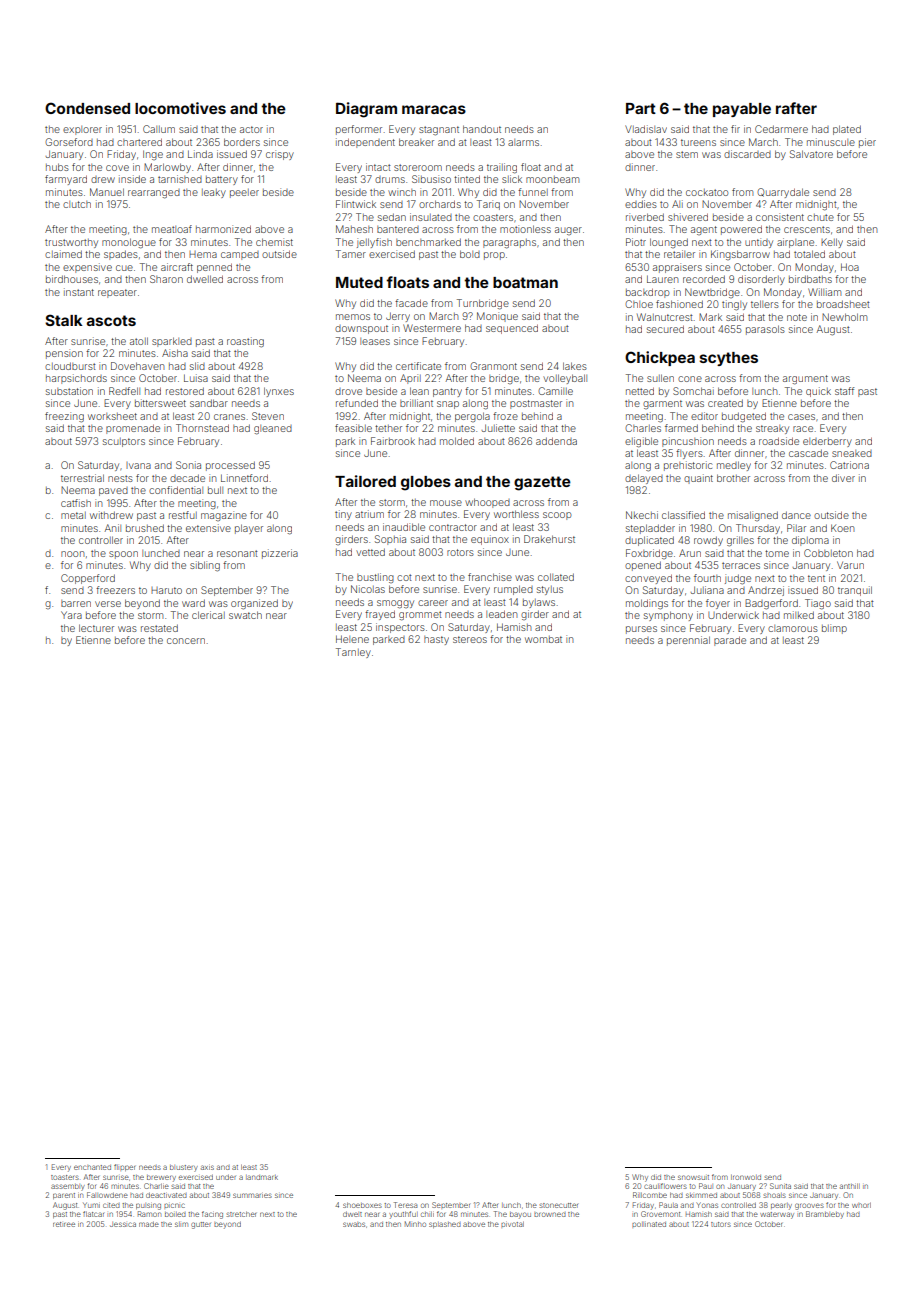  Describe the element at coordinates (747, 154) in the page. I see `discarded` at that location.
